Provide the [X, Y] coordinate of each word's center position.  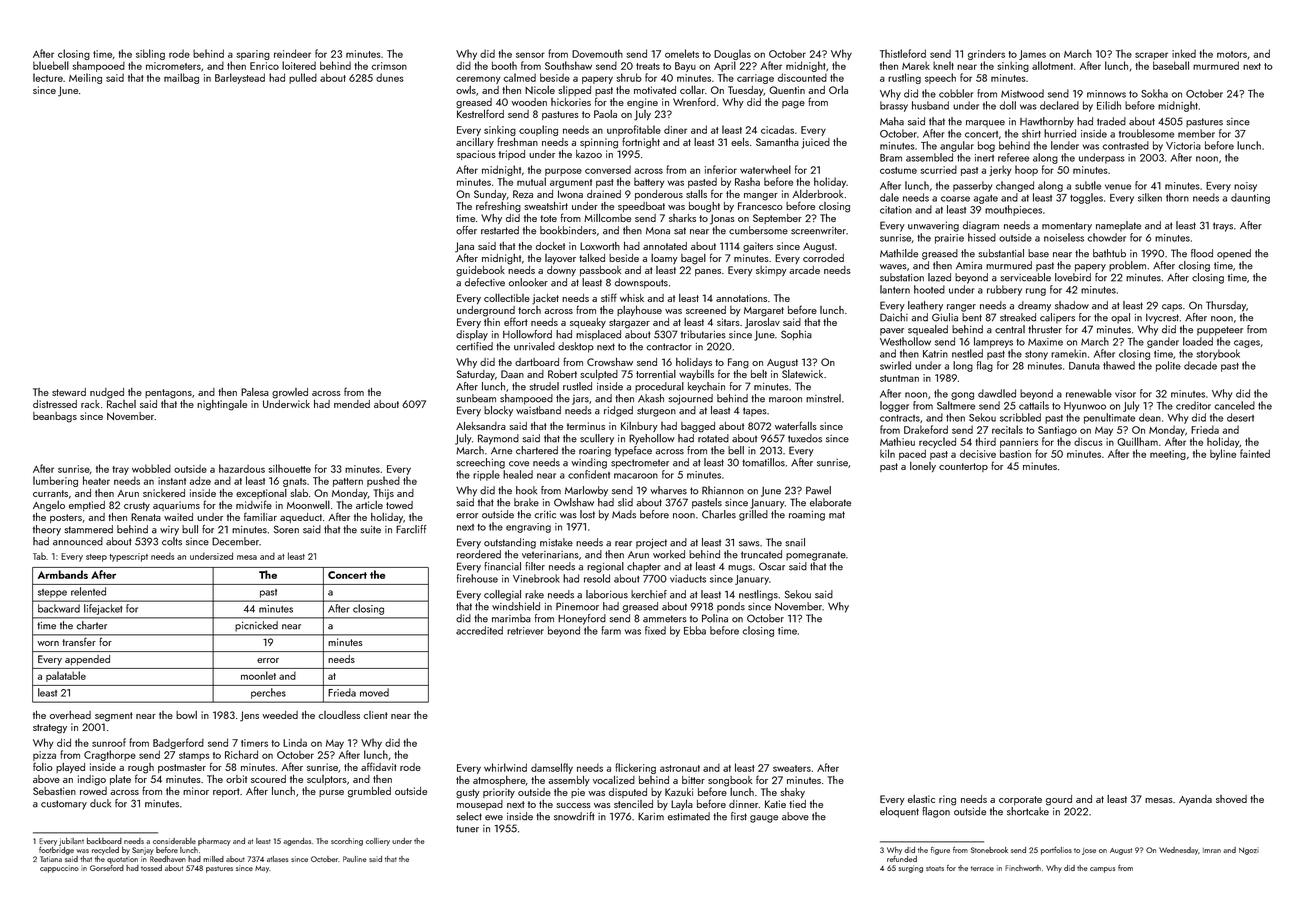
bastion [1015, 453]
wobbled [151, 468]
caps [1172, 308]
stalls [696, 194]
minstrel [823, 398]
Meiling [85, 78]
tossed [151, 868]
